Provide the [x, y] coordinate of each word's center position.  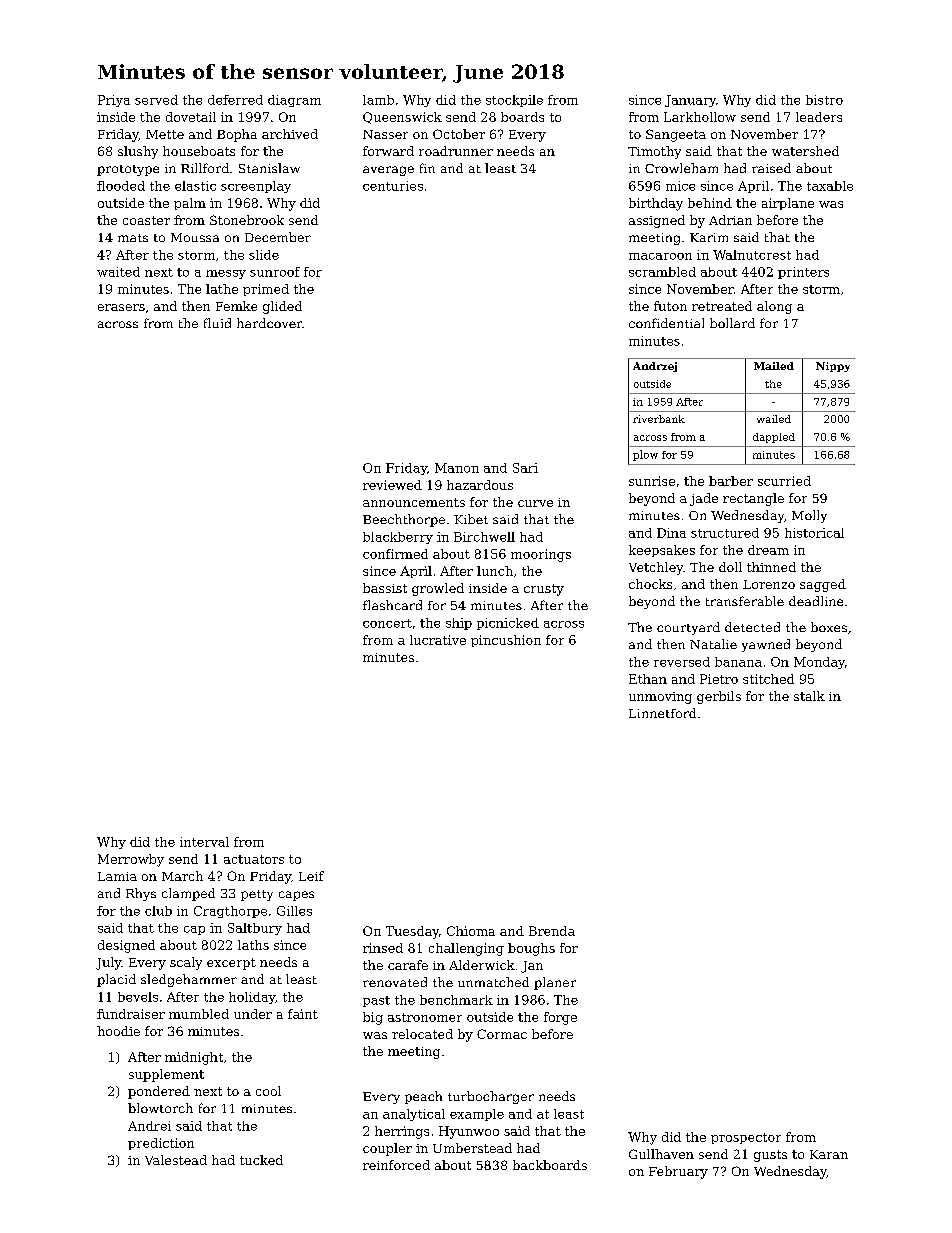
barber [731, 481]
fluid [217, 323]
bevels [138, 997]
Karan [829, 1154]
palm [190, 204]
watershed [805, 151]
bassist [385, 588]
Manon [457, 468]
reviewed [392, 485]
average [388, 171]
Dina [671, 533]
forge [560, 1018]
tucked [261, 1160]
